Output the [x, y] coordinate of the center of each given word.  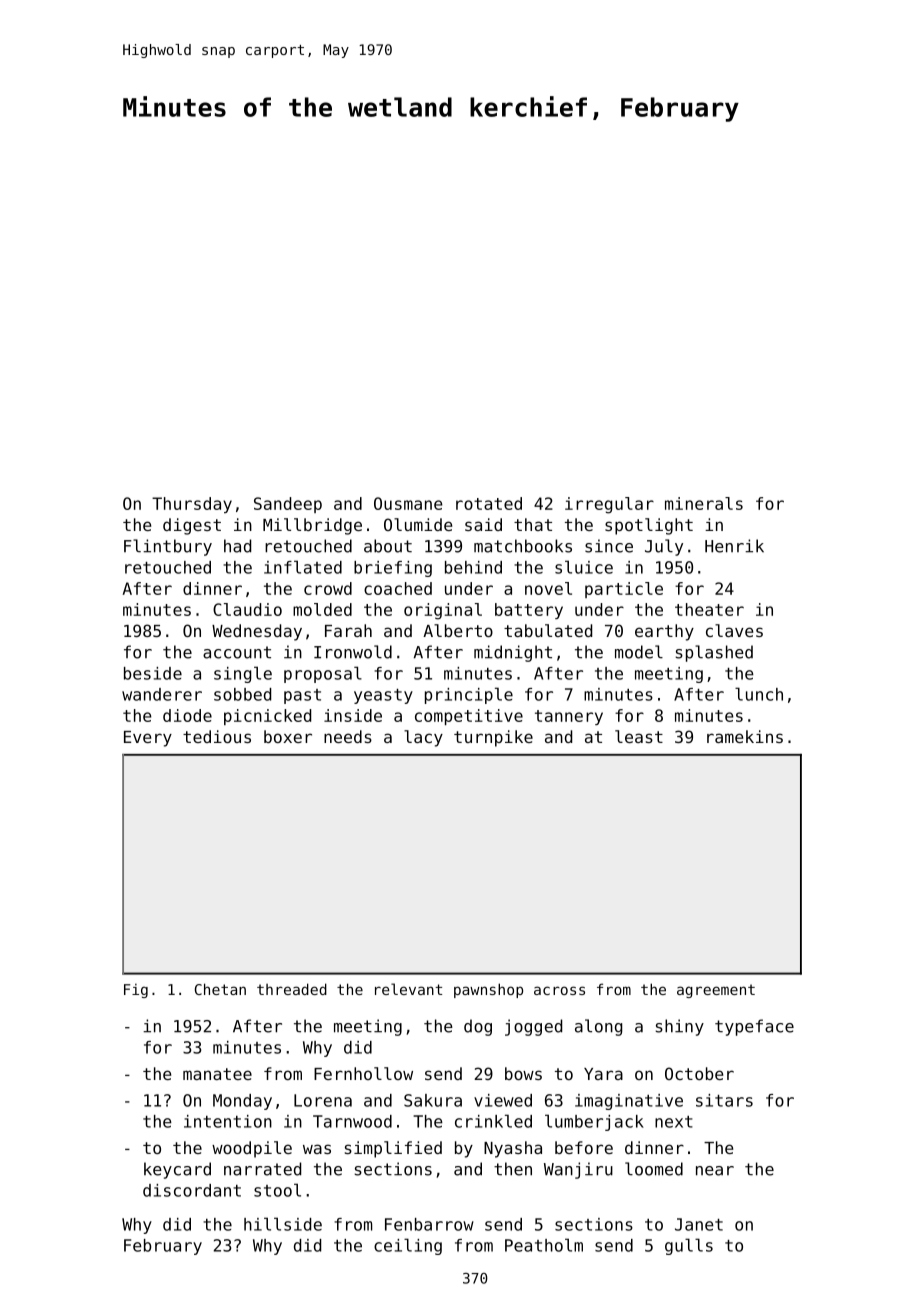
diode [187, 715]
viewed [503, 1100]
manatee [217, 1074]
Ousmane [408, 503]
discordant [192, 1190]
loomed [654, 1169]
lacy [423, 738]
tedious [217, 736]
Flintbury [168, 547]
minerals [704, 503]
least [639, 736]
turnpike [493, 738]
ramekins [745, 736]
